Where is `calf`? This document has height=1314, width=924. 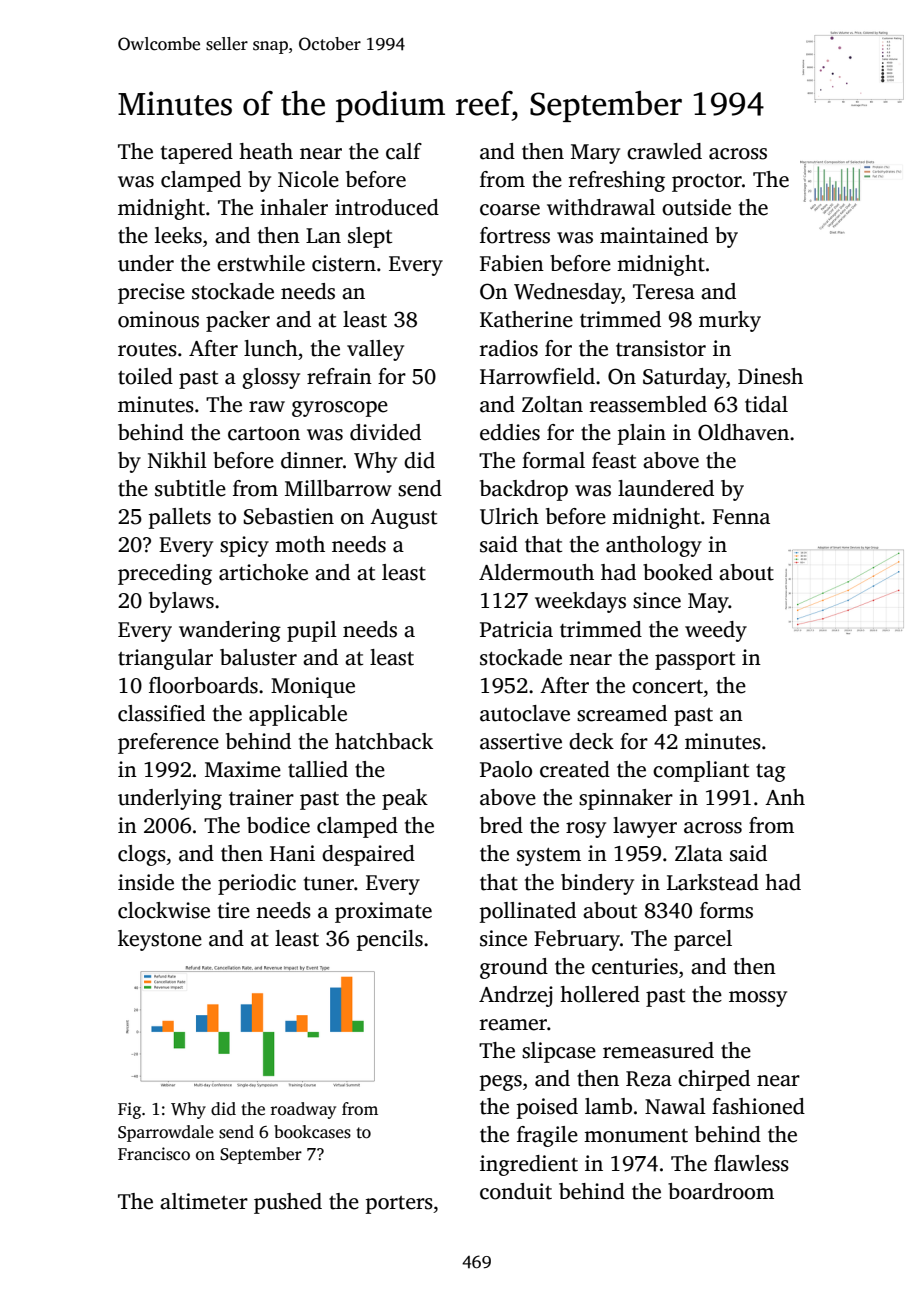
calf is located at coordinates (404, 151).
